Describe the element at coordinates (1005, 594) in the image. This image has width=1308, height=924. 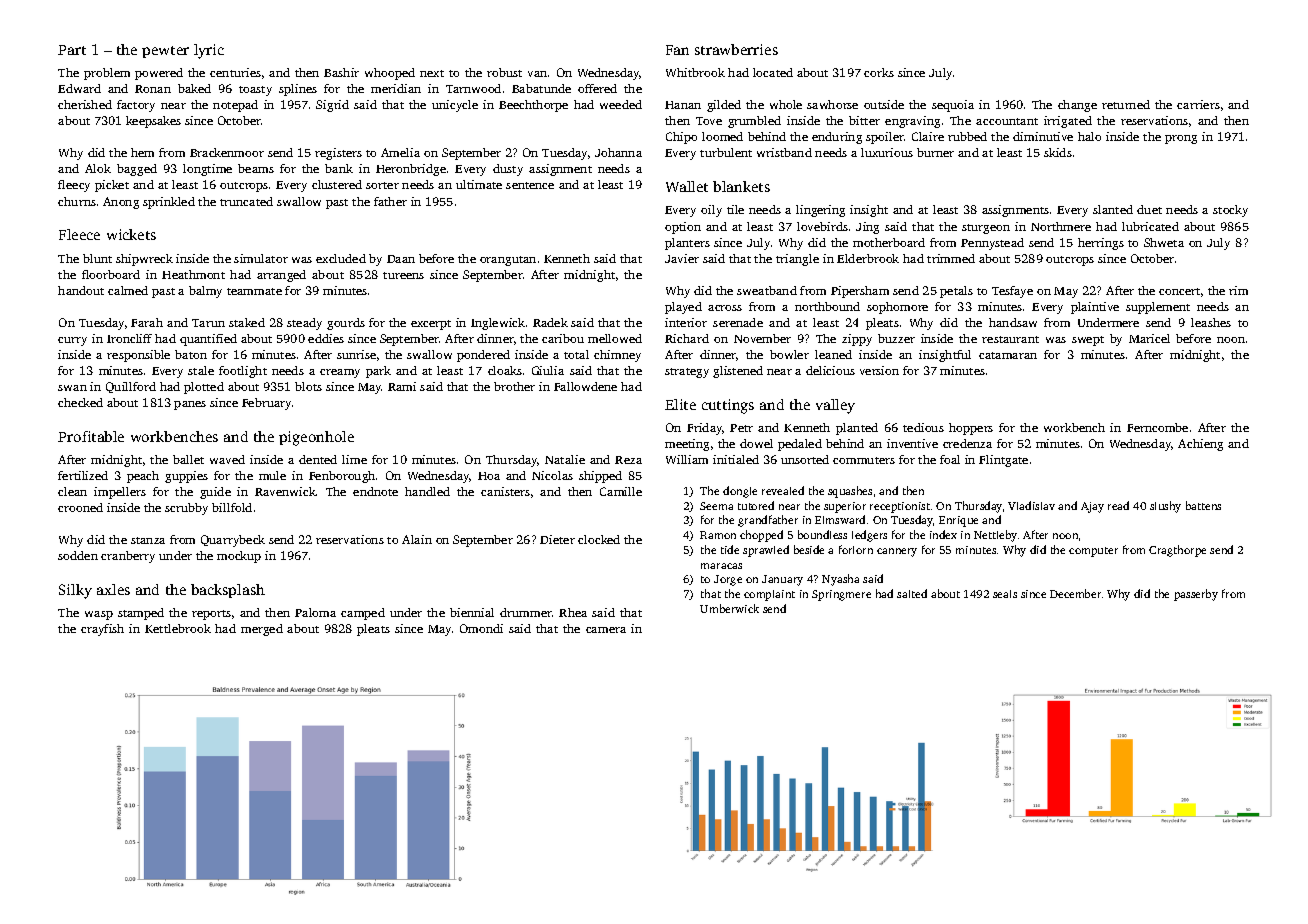
I see `seals` at that location.
